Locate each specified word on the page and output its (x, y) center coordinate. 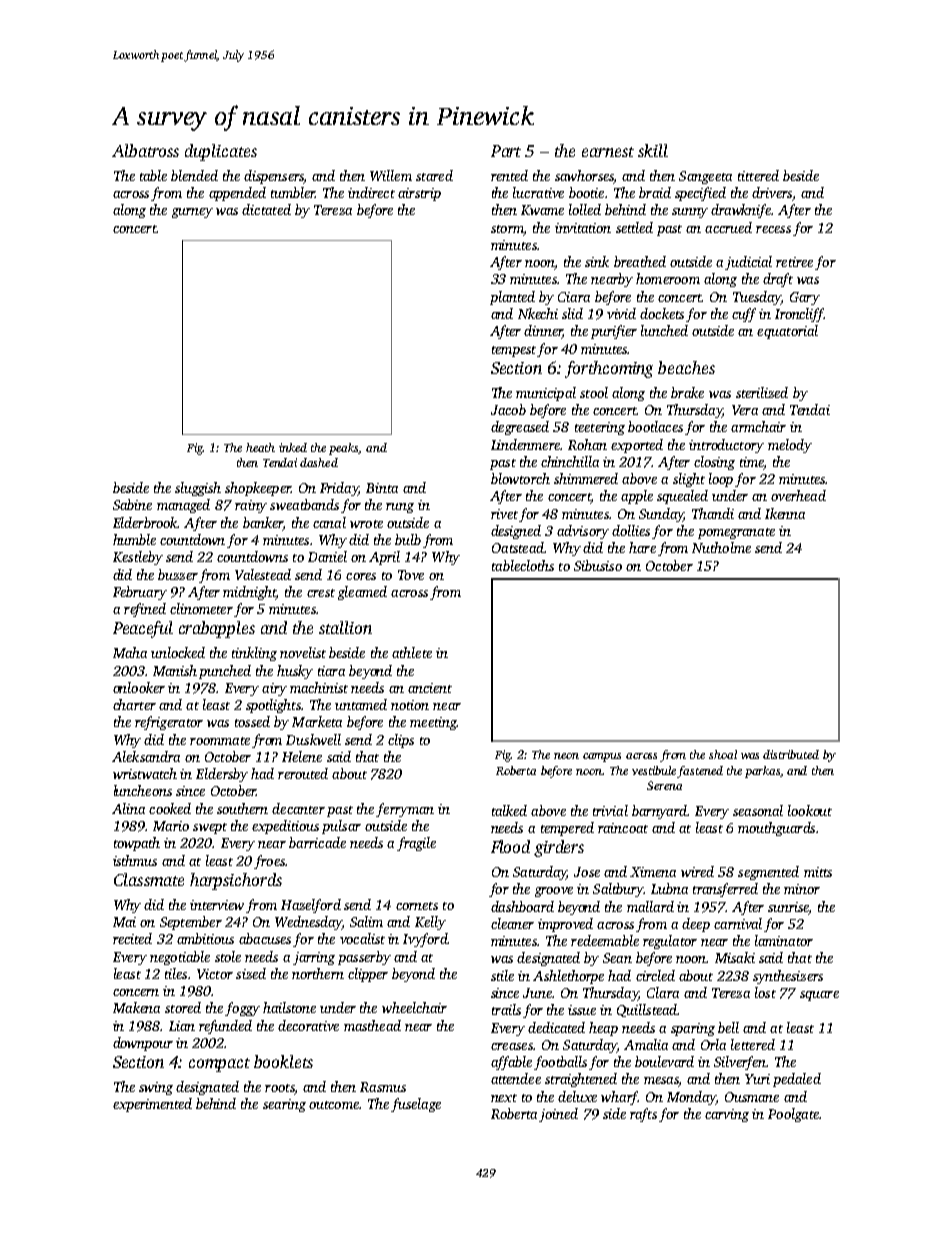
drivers (772, 192)
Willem (391, 175)
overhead (798, 495)
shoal (723, 754)
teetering (600, 428)
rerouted (303, 773)
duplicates (221, 152)
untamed (361, 704)
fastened (700, 772)
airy (274, 689)
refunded (225, 1027)
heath (260, 447)
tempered (567, 829)
